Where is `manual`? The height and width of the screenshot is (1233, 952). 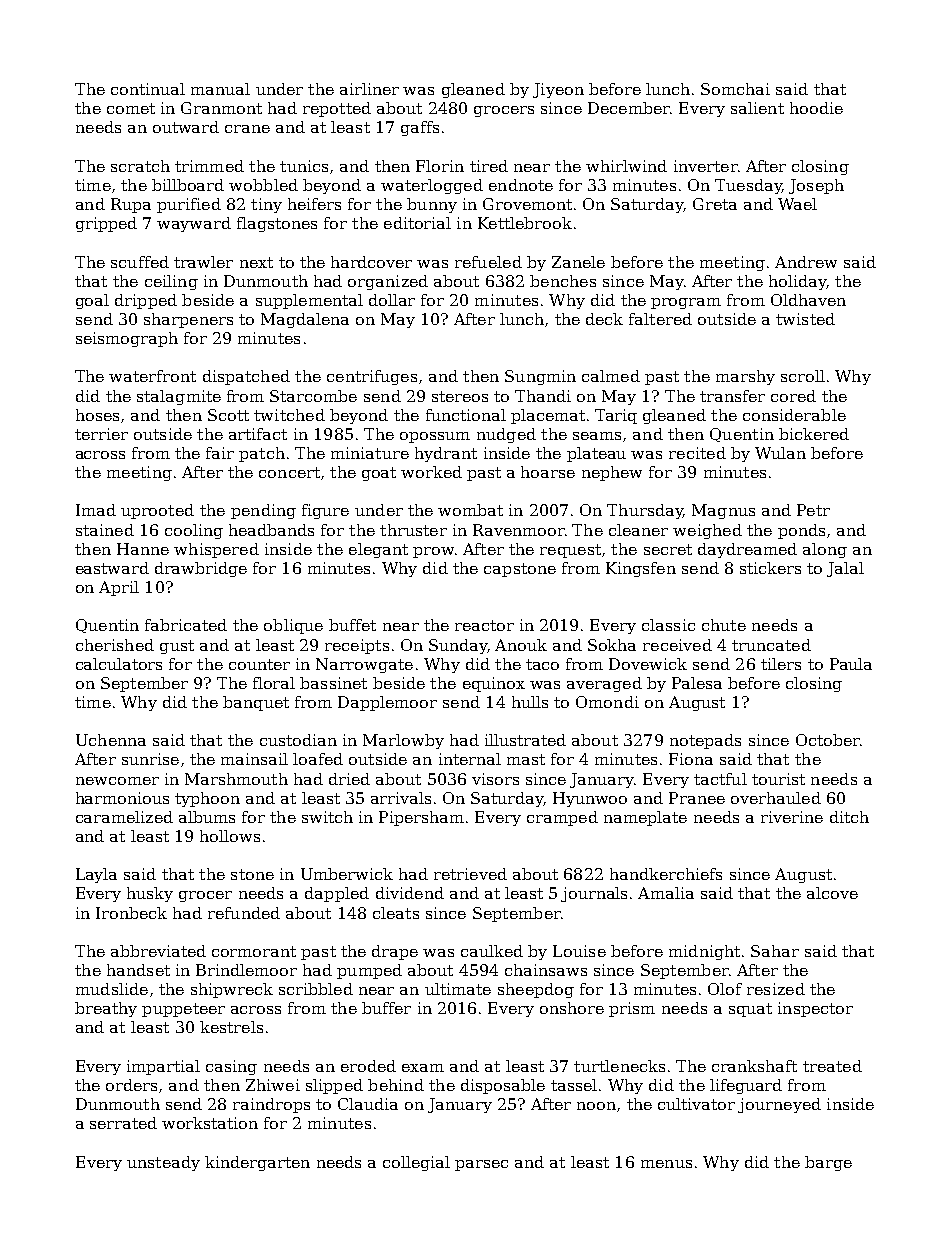
manual is located at coordinates (220, 89).
